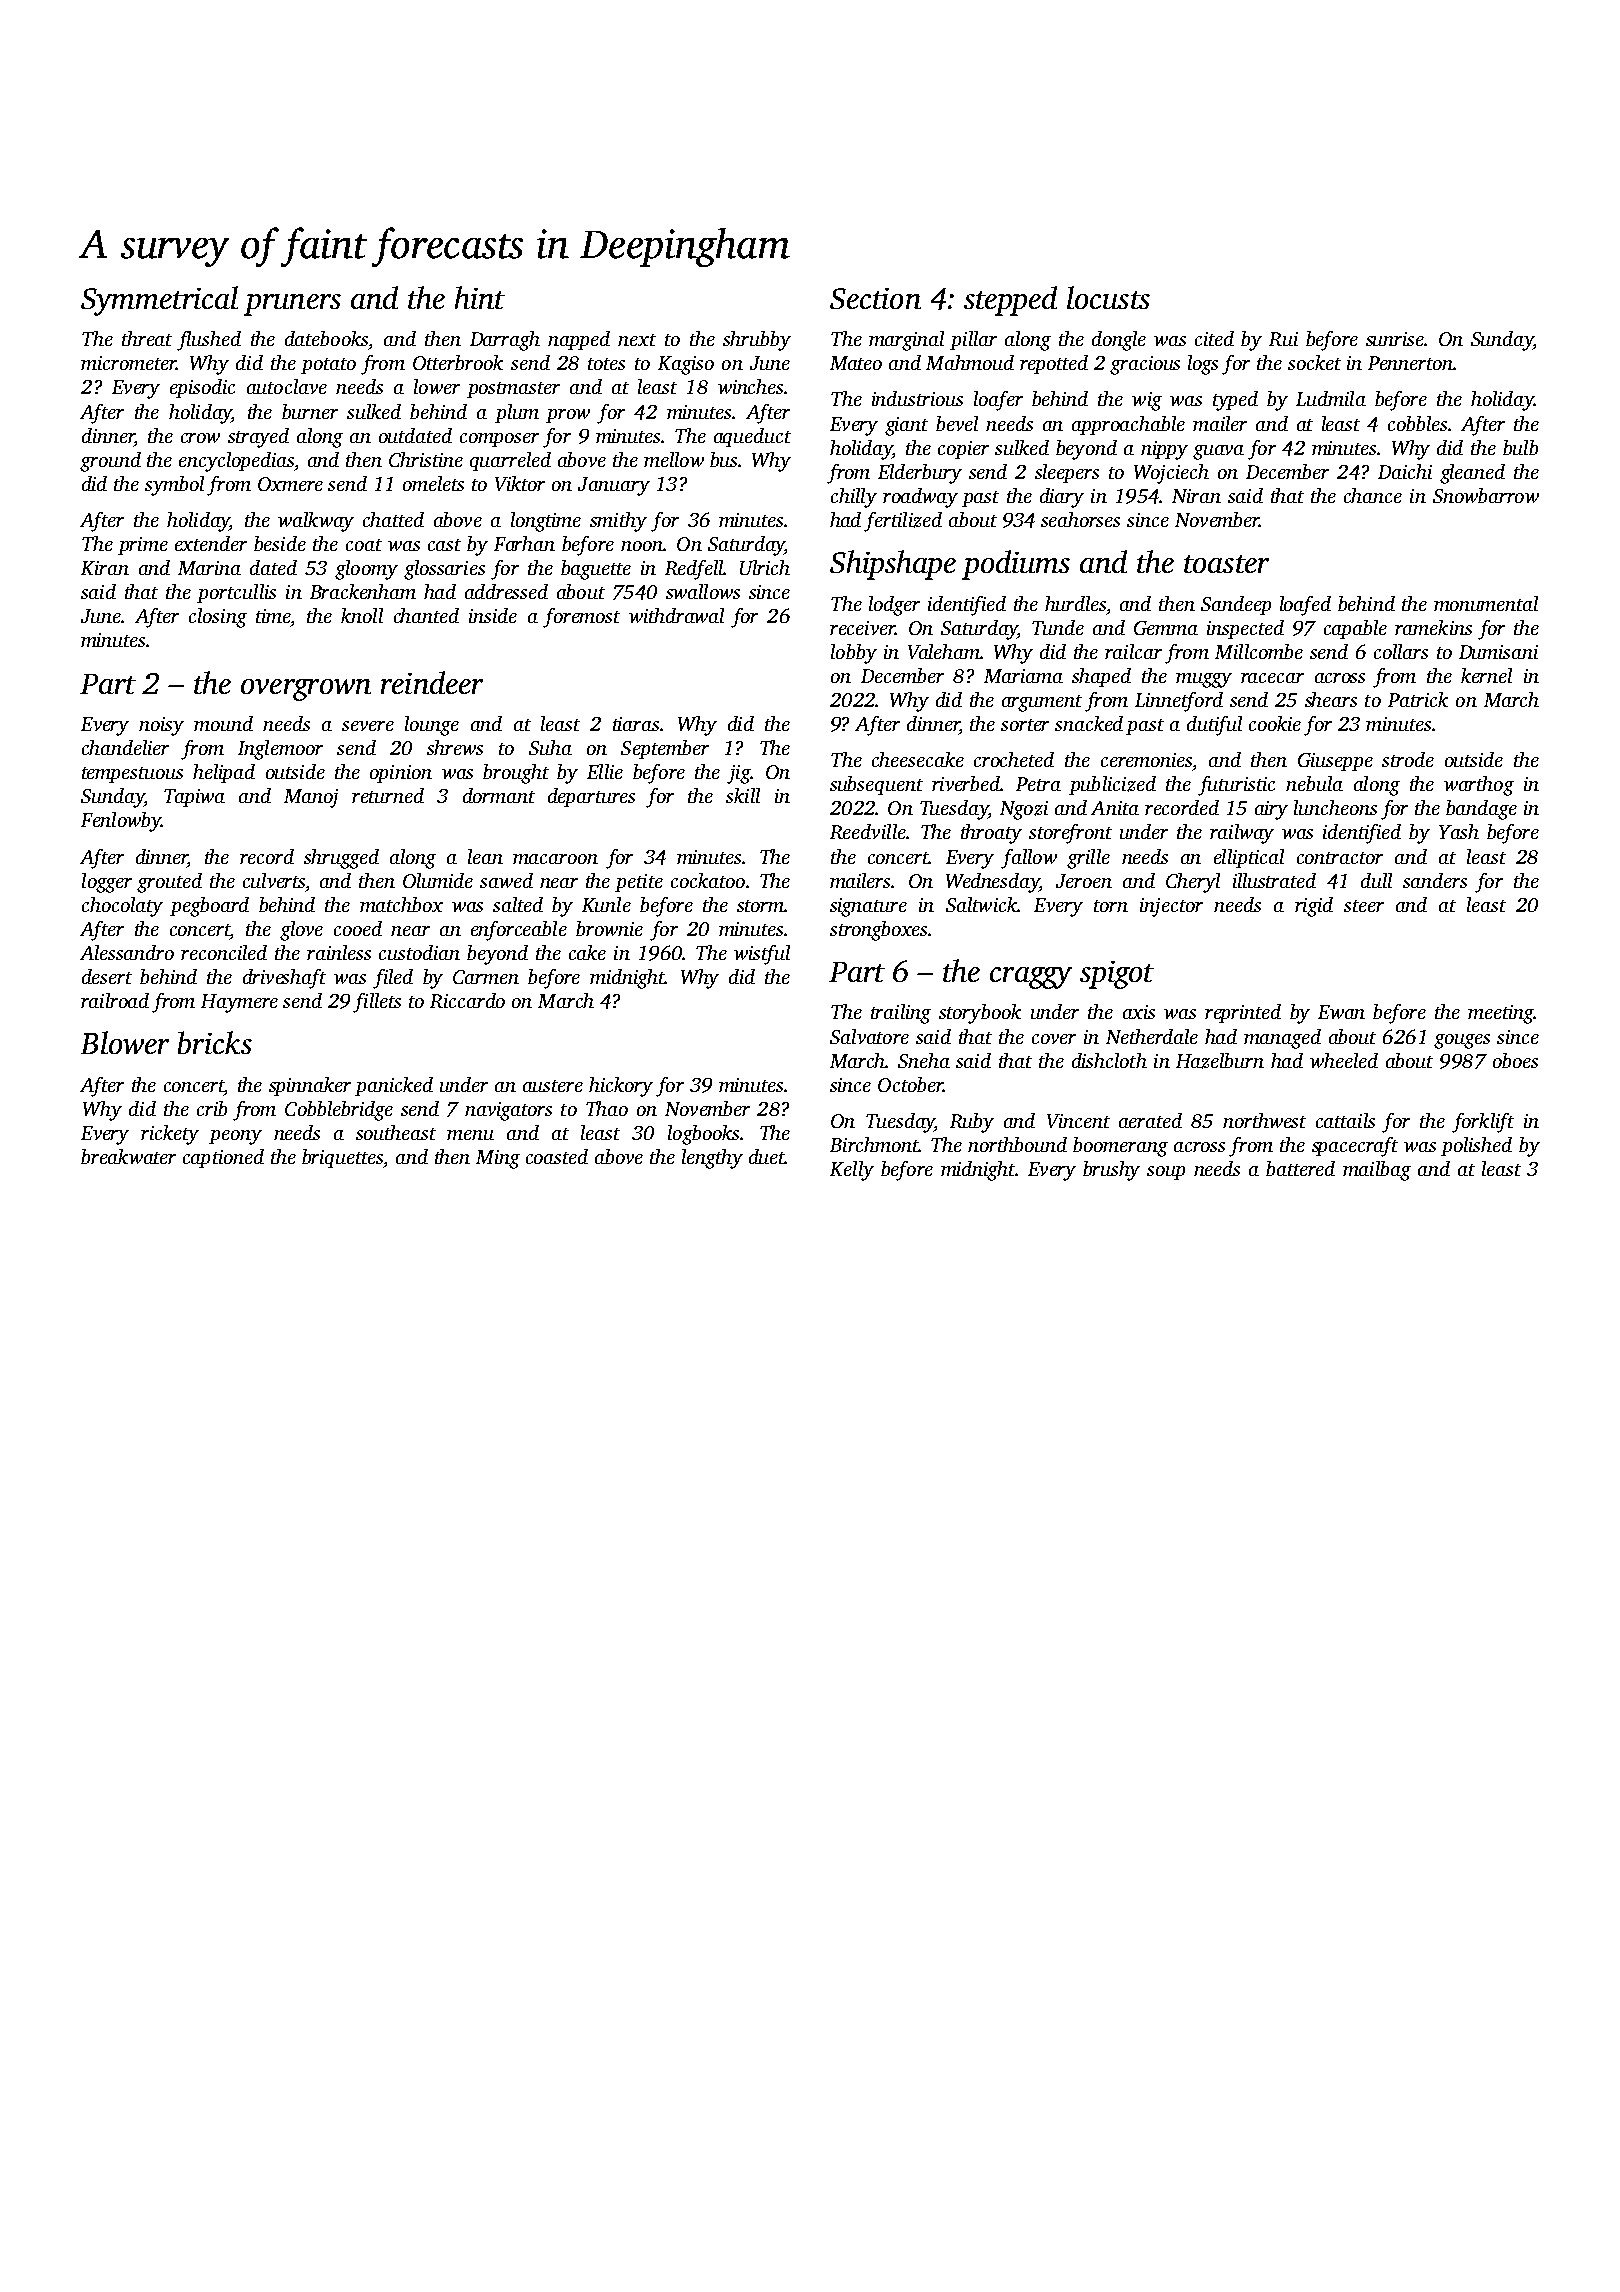  Describe the element at coordinates (998, 401) in the screenshot. I see `loafer` at that location.
